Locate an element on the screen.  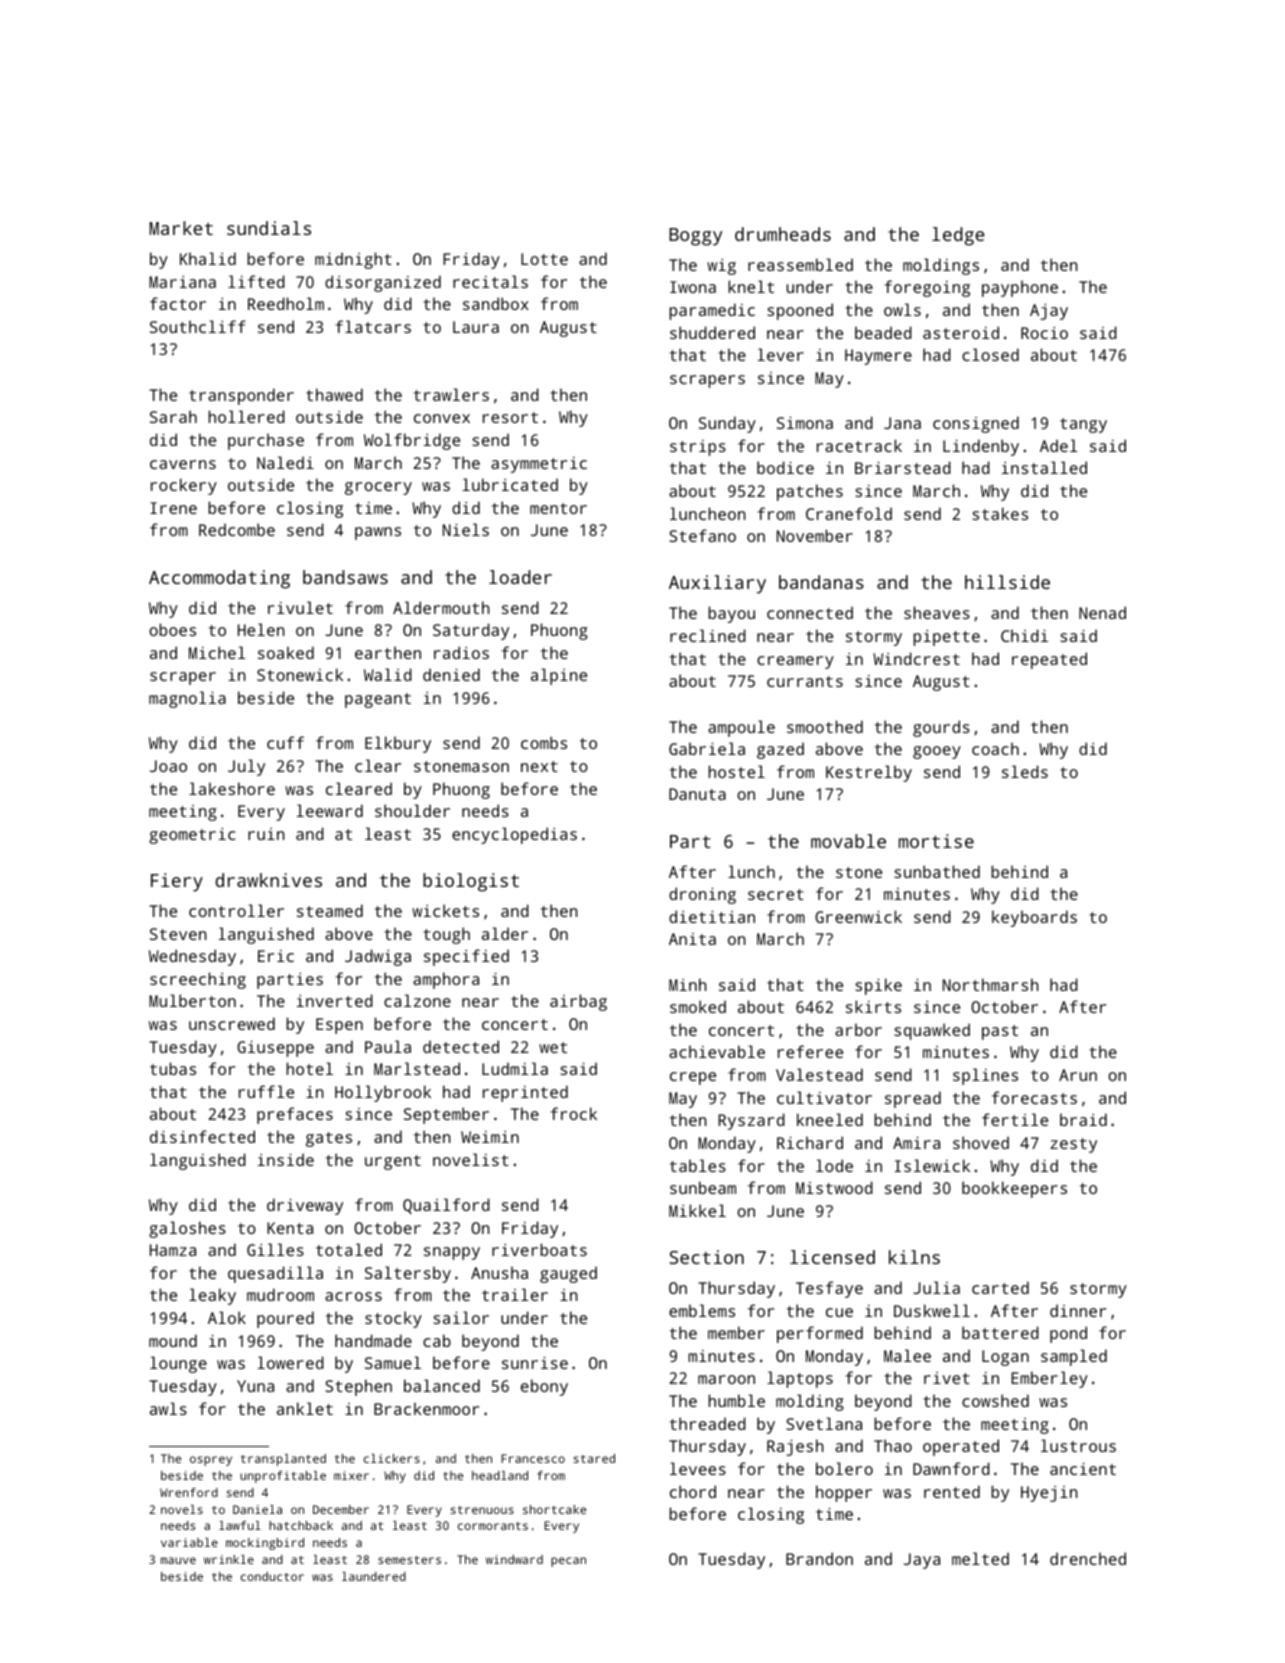
sunbathed is located at coordinates (937, 871).
